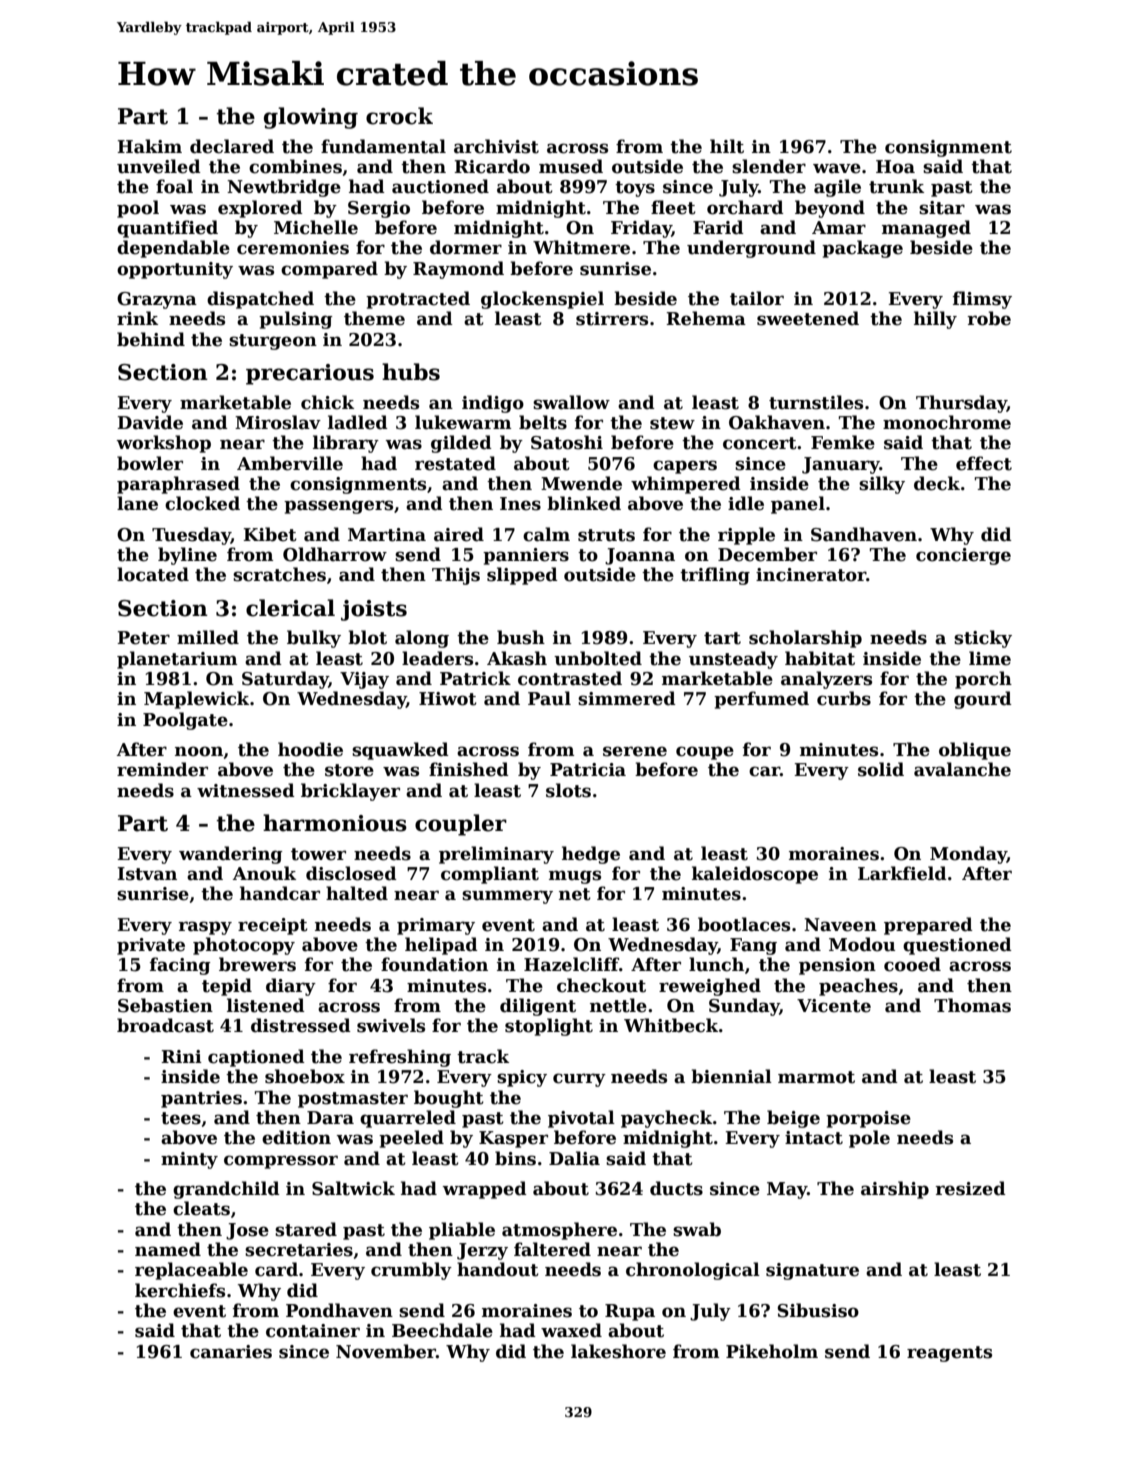 This screenshot has width=1129, height=1461. Describe the element at coordinates (231, 1352) in the screenshot. I see `canaries` at that location.
